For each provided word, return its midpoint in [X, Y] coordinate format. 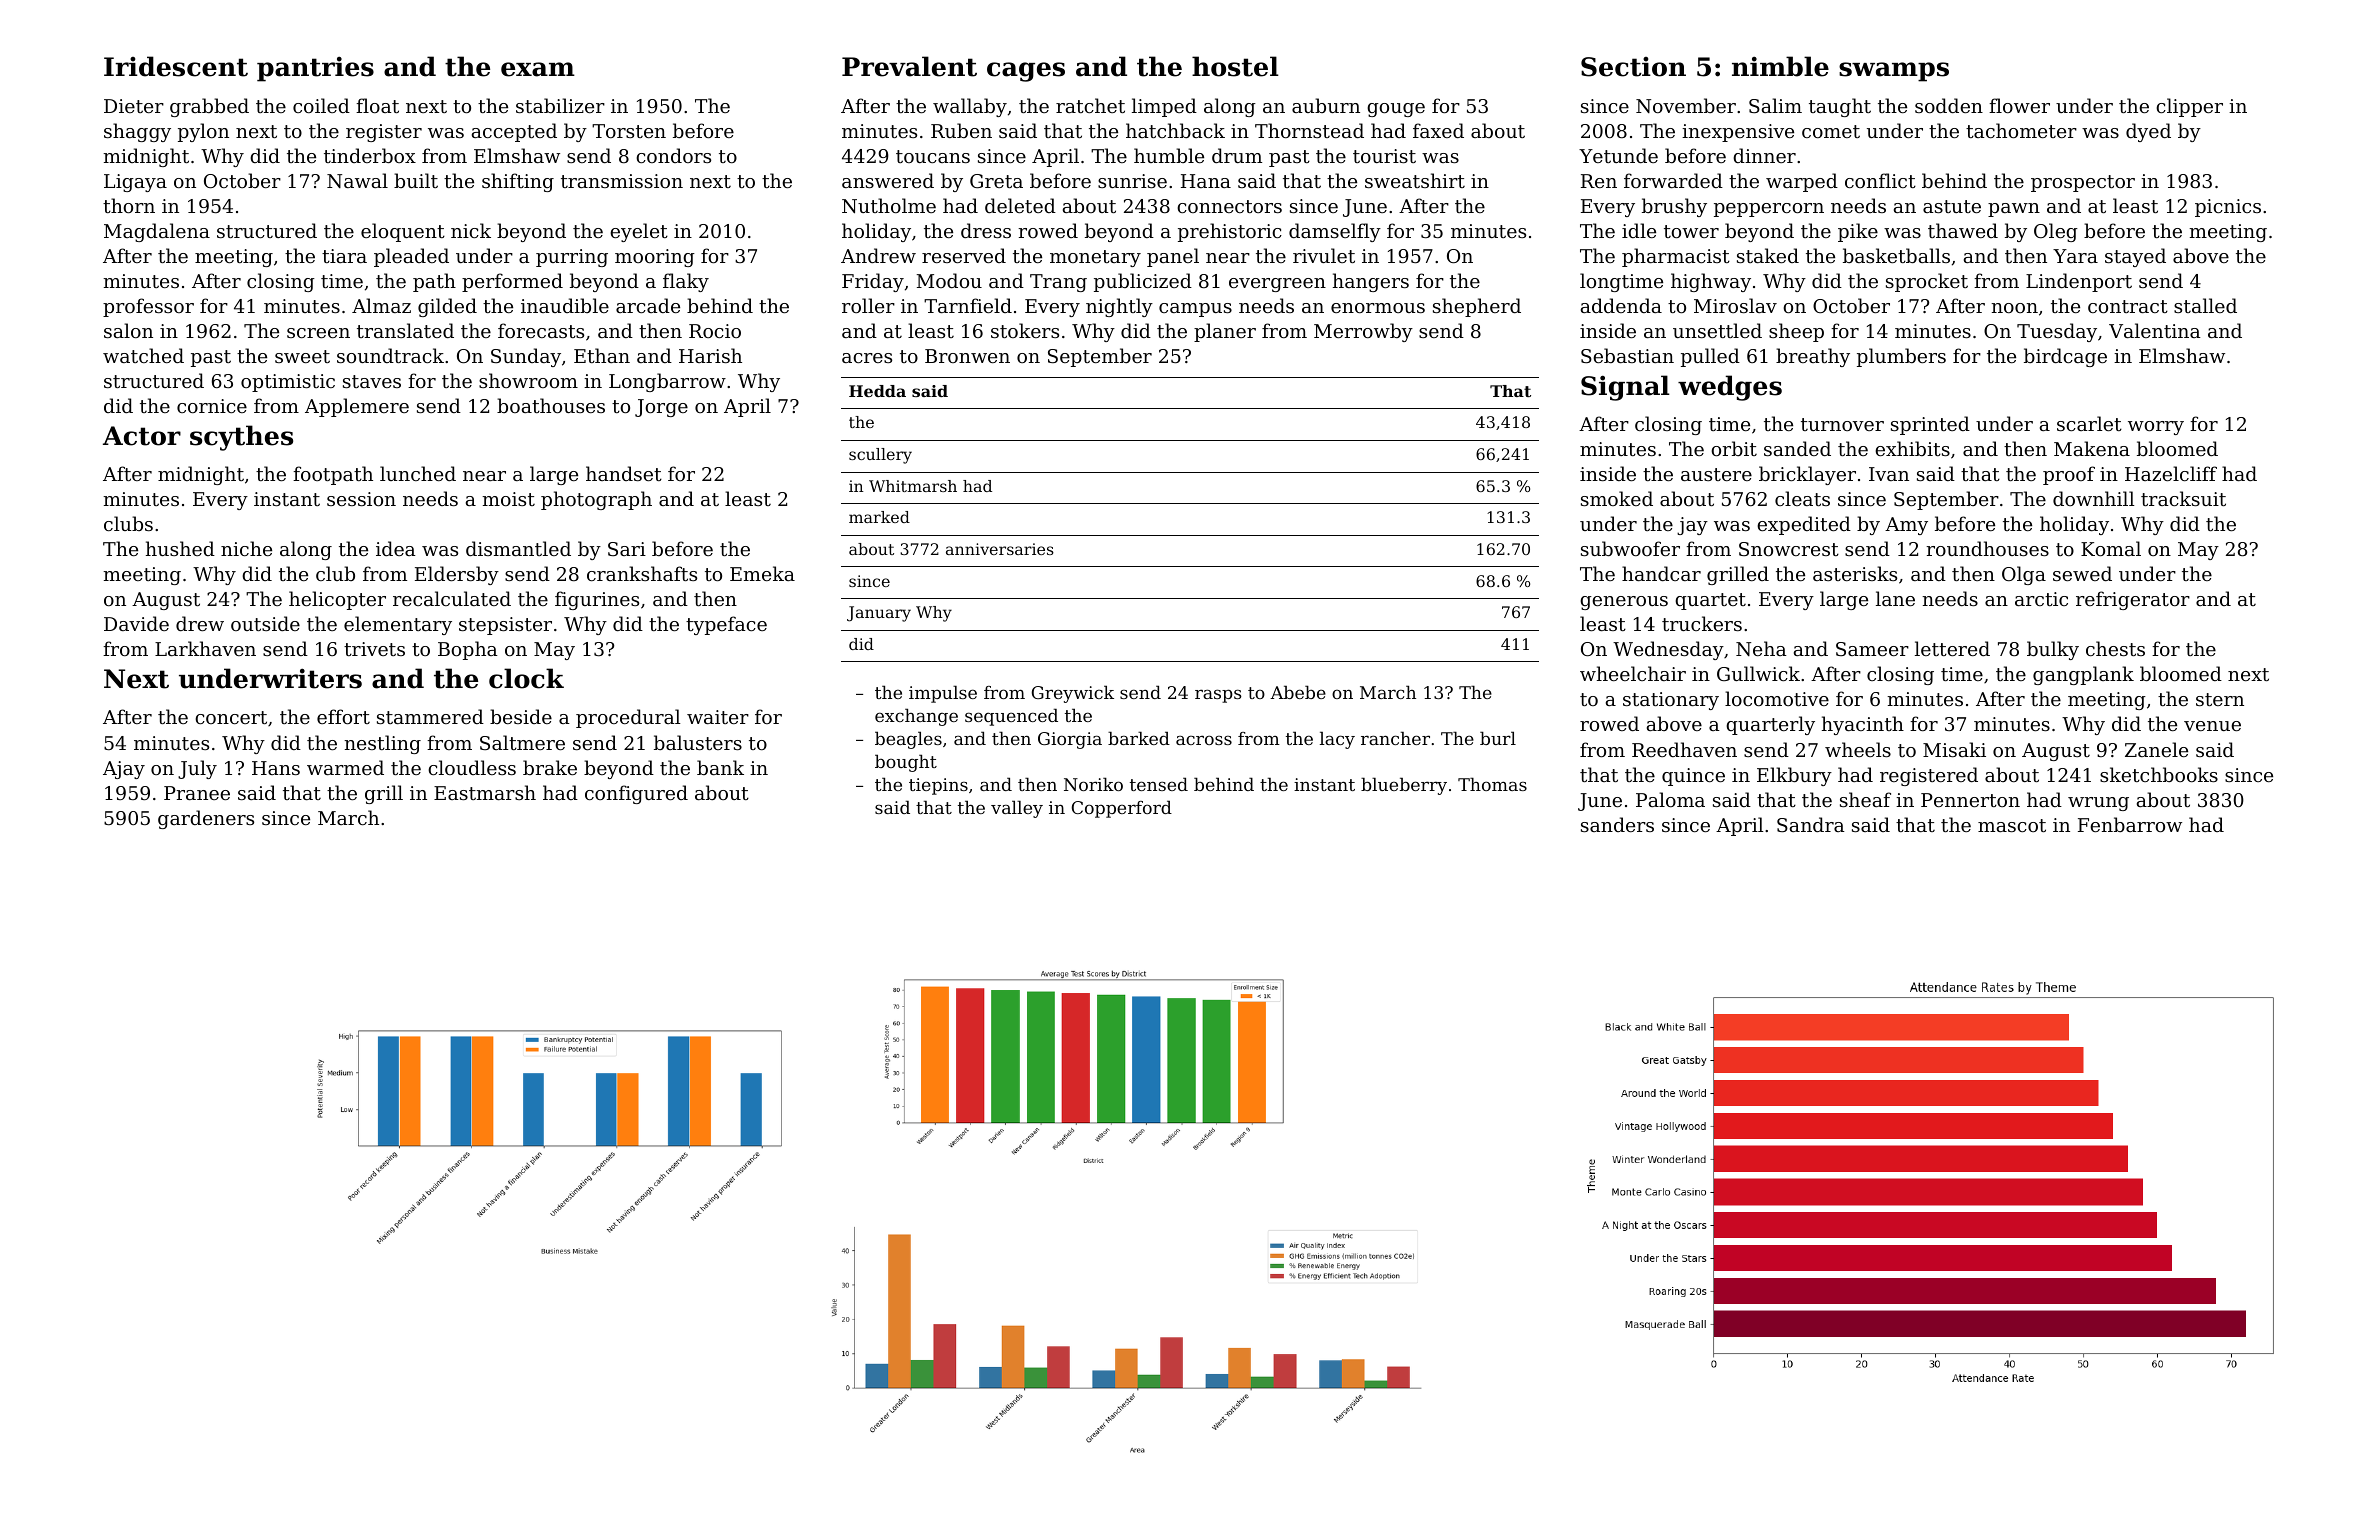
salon [128, 330]
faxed [1438, 130]
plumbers [1901, 357]
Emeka [762, 573]
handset [624, 473]
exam [538, 69]
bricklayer [1807, 475]
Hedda [877, 391]
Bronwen [967, 356]
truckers [1702, 623]
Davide [136, 623]
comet [1831, 131]
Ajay [124, 770]
